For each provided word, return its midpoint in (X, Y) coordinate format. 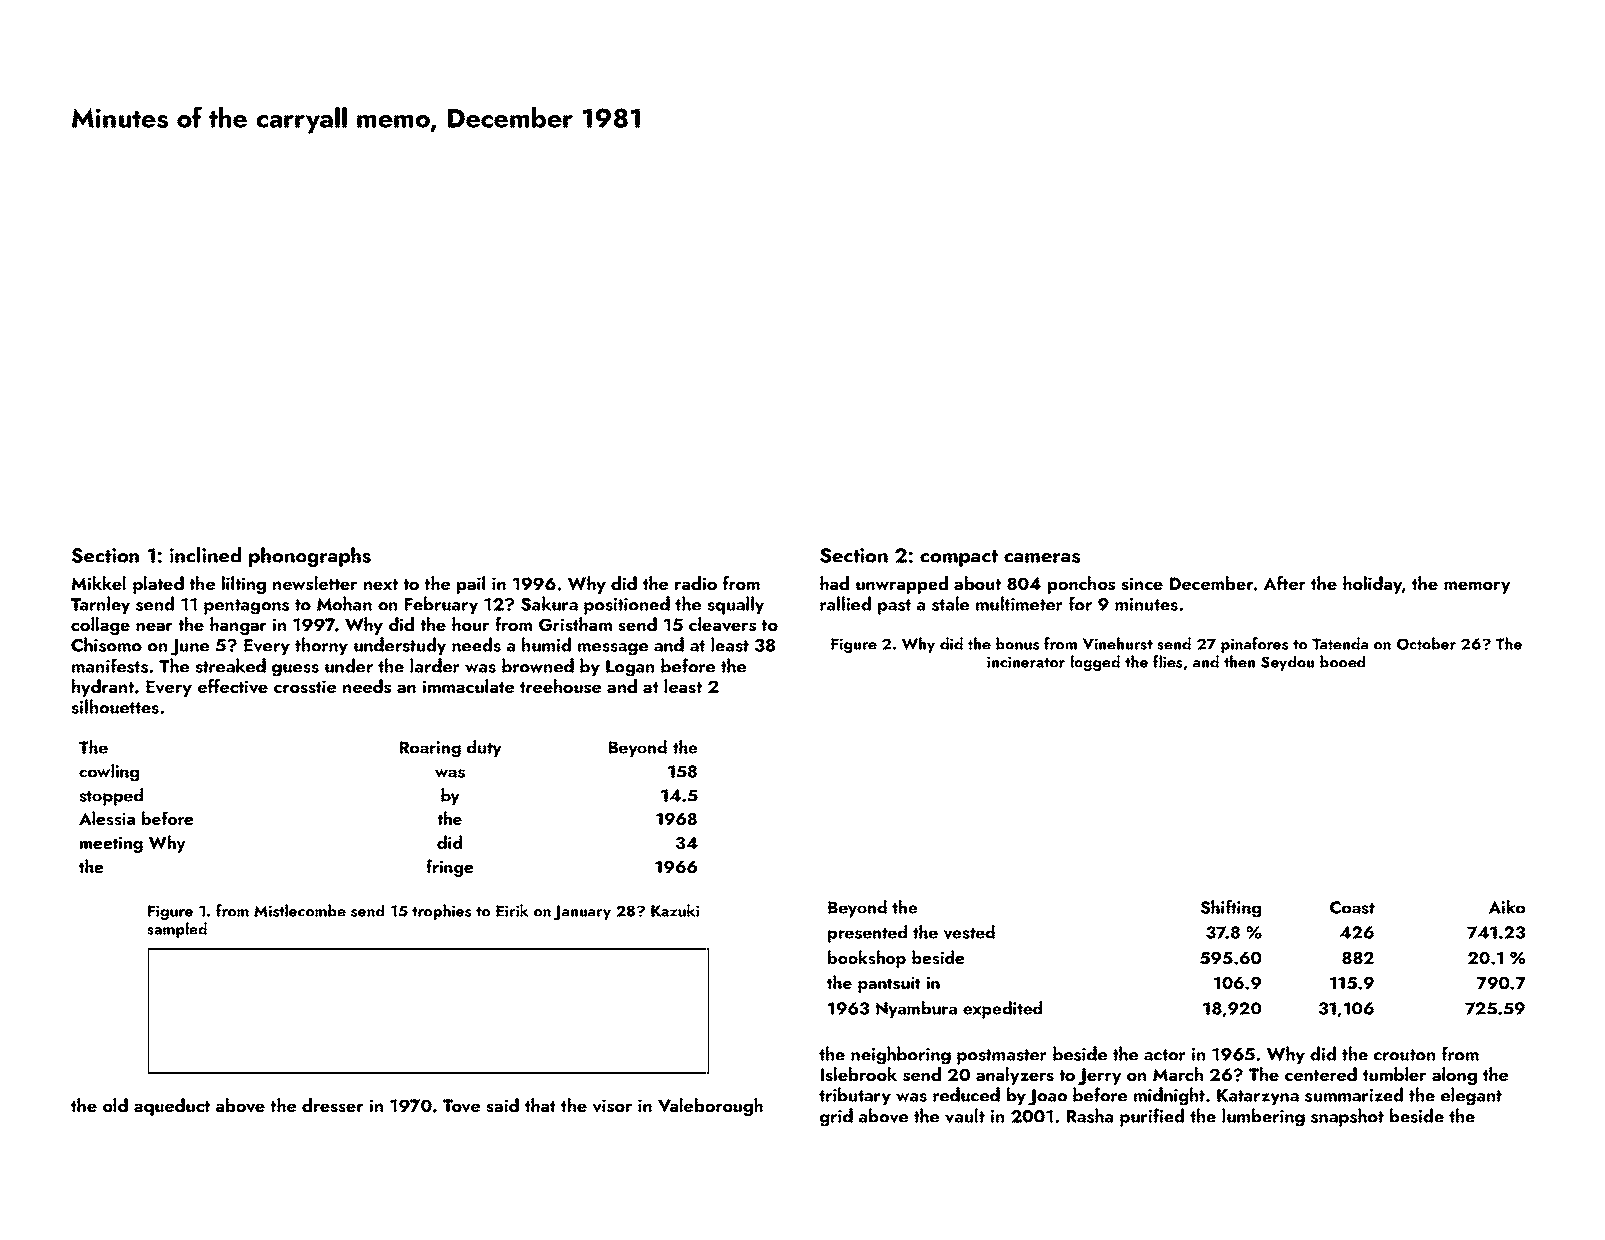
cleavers (722, 624)
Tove (461, 1106)
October (1426, 643)
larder (435, 665)
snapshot (1347, 1117)
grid (836, 1117)
